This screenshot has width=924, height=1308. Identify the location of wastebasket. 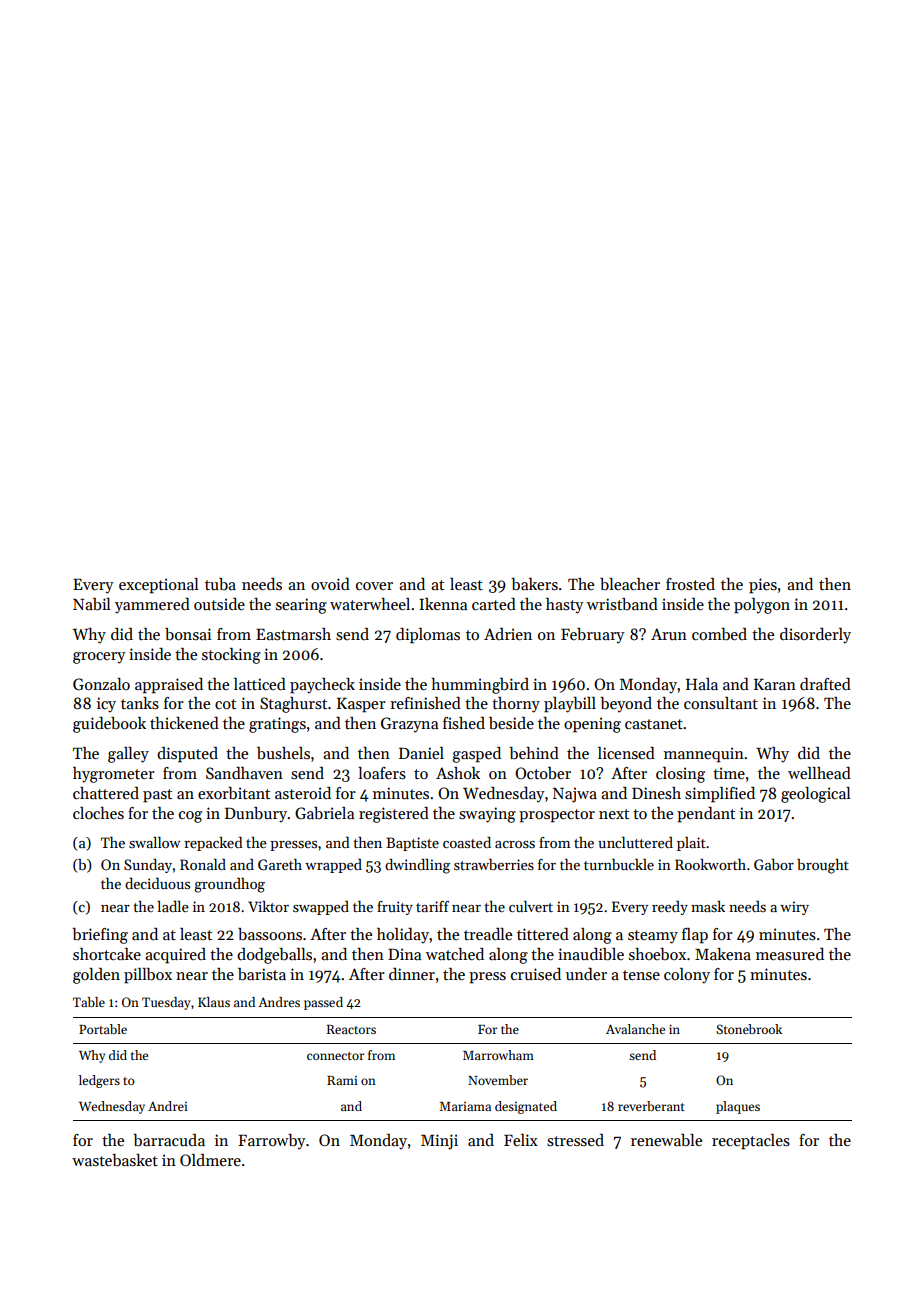
(115, 1160).
